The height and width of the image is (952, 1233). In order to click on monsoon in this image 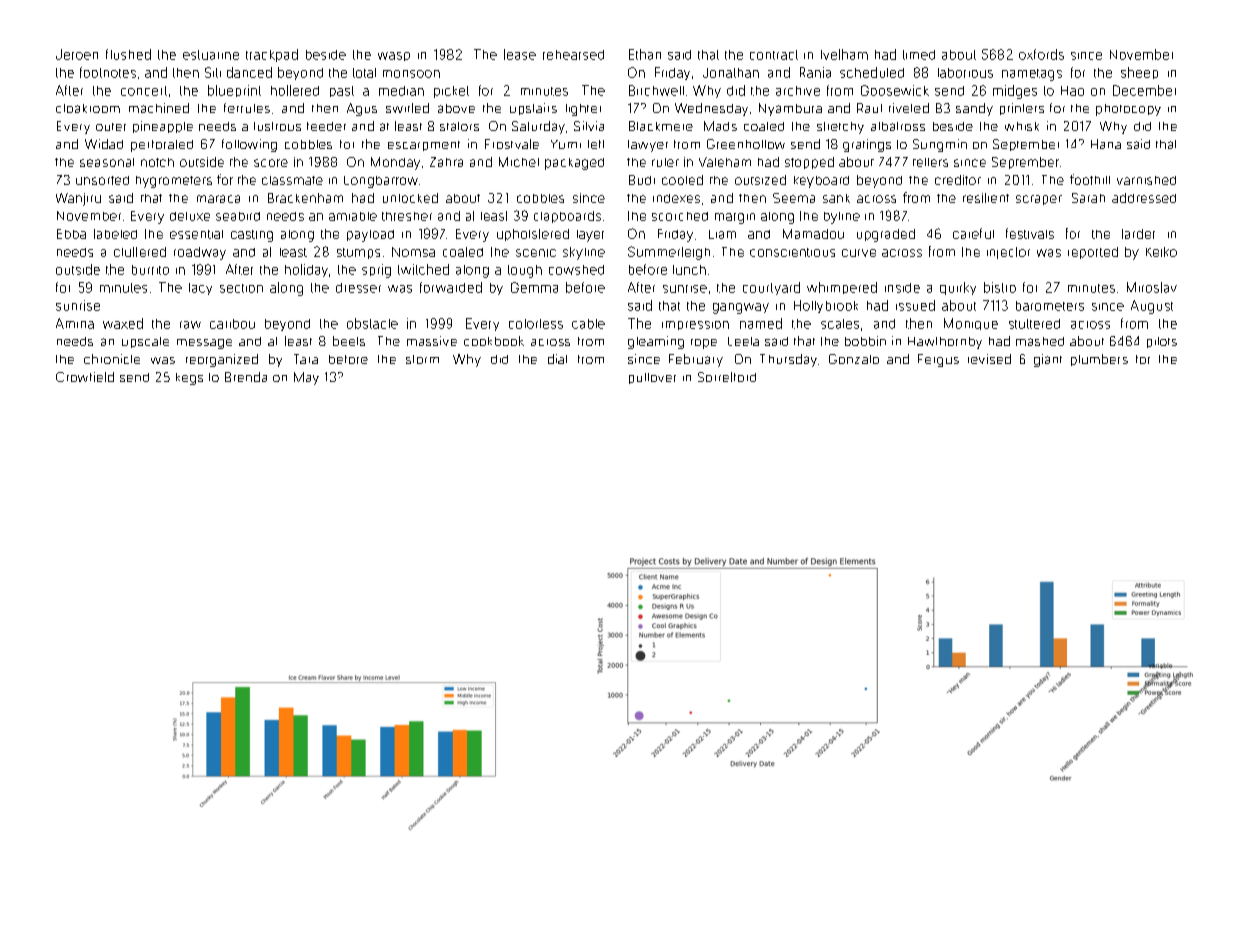, I will do `click(411, 74)`.
